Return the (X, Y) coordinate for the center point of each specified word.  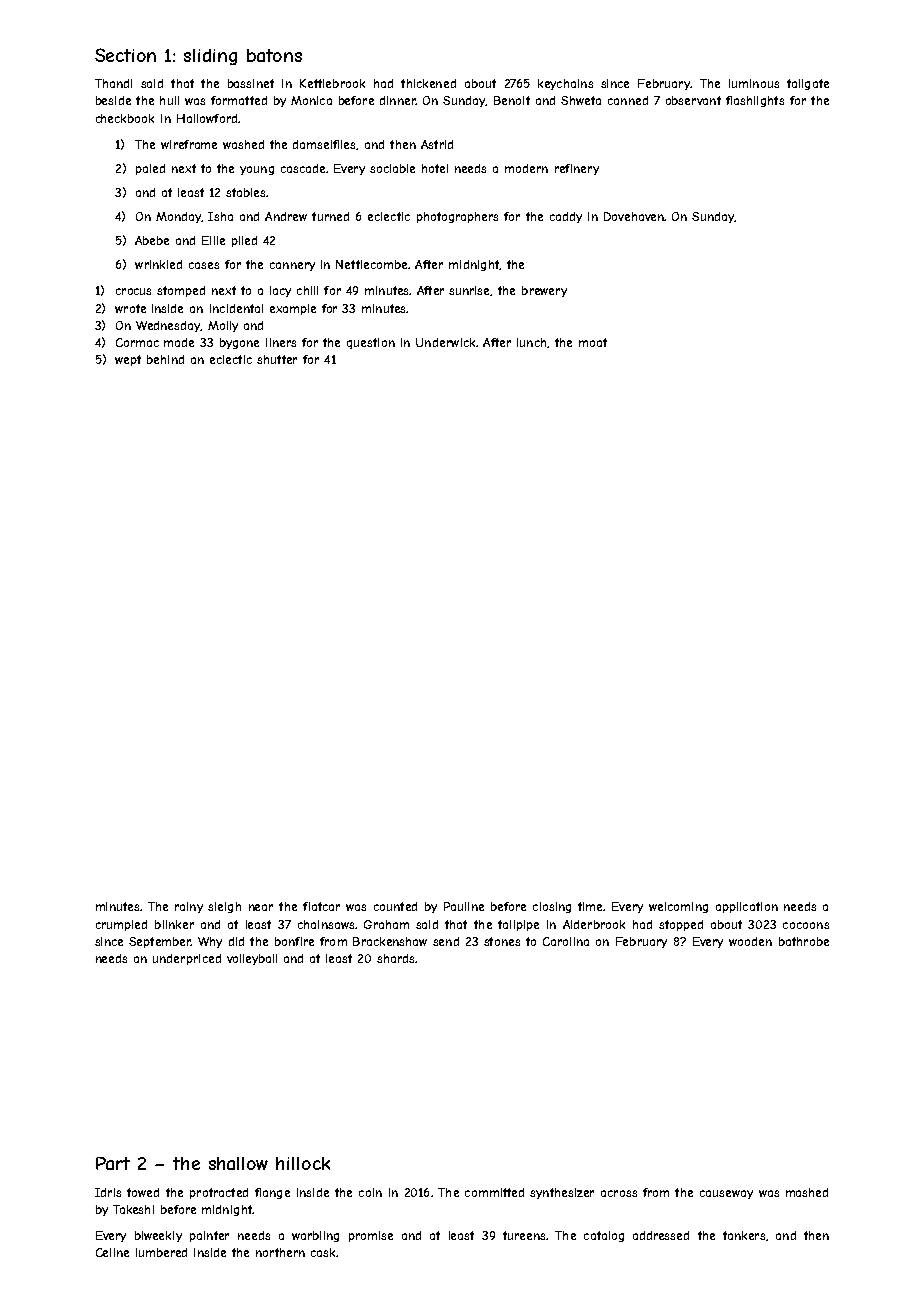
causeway (726, 1194)
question (371, 343)
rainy (189, 907)
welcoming (678, 907)
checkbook (125, 118)
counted (395, 906)
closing (552, 907)
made (179, 342)
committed (494, 1192)
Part (113, 1163)
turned (330, 216)
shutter (277, 359)
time (590, 906)
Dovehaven (634, 216)
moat (593, 342)
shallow (238, 1163)
